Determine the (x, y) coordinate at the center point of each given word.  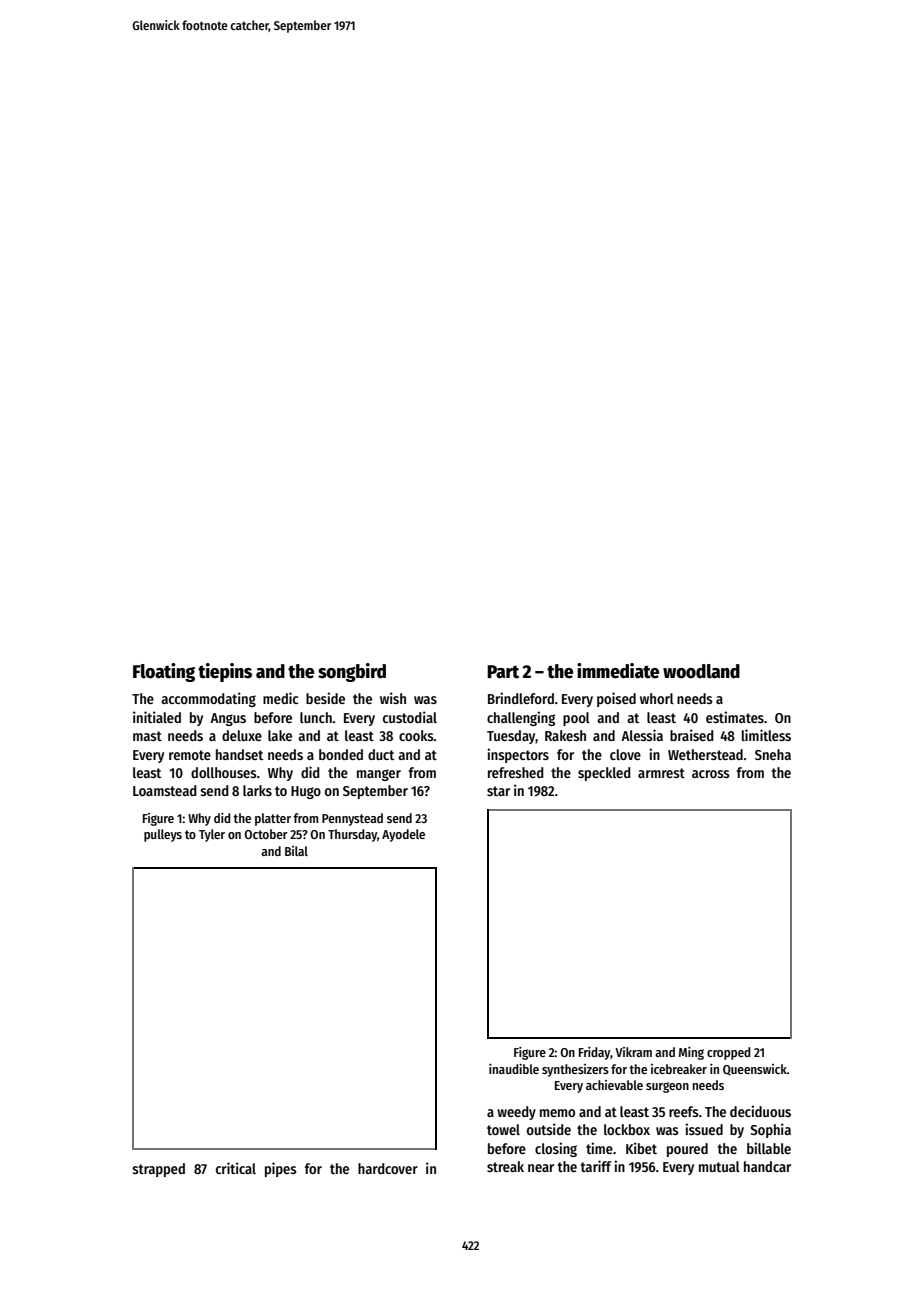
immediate (618, 671)
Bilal (296, 851)
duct (381, 754)
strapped (158, 1170)
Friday (594, 1053)
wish (393, 698)
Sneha (773, 754)
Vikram (633, 1052)
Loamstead (165, 790)
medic (280, 698)
